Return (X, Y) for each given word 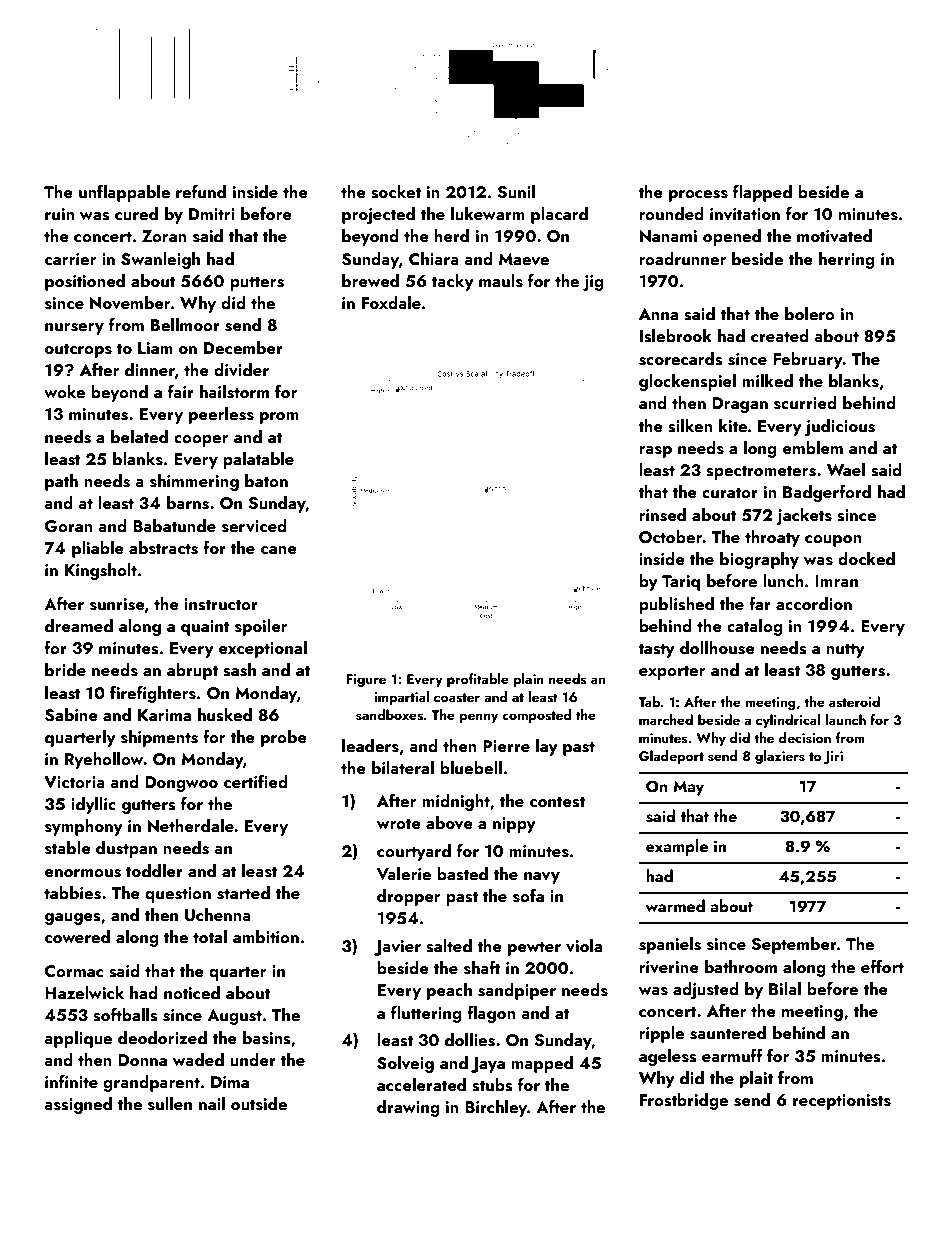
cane (279, 550)
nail (212, 1103)
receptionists (842, 1102)
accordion (814, 603)
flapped (762, 193)
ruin (60, 214)
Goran (69, 526)
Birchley (496, 1108)
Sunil (516, 192)
